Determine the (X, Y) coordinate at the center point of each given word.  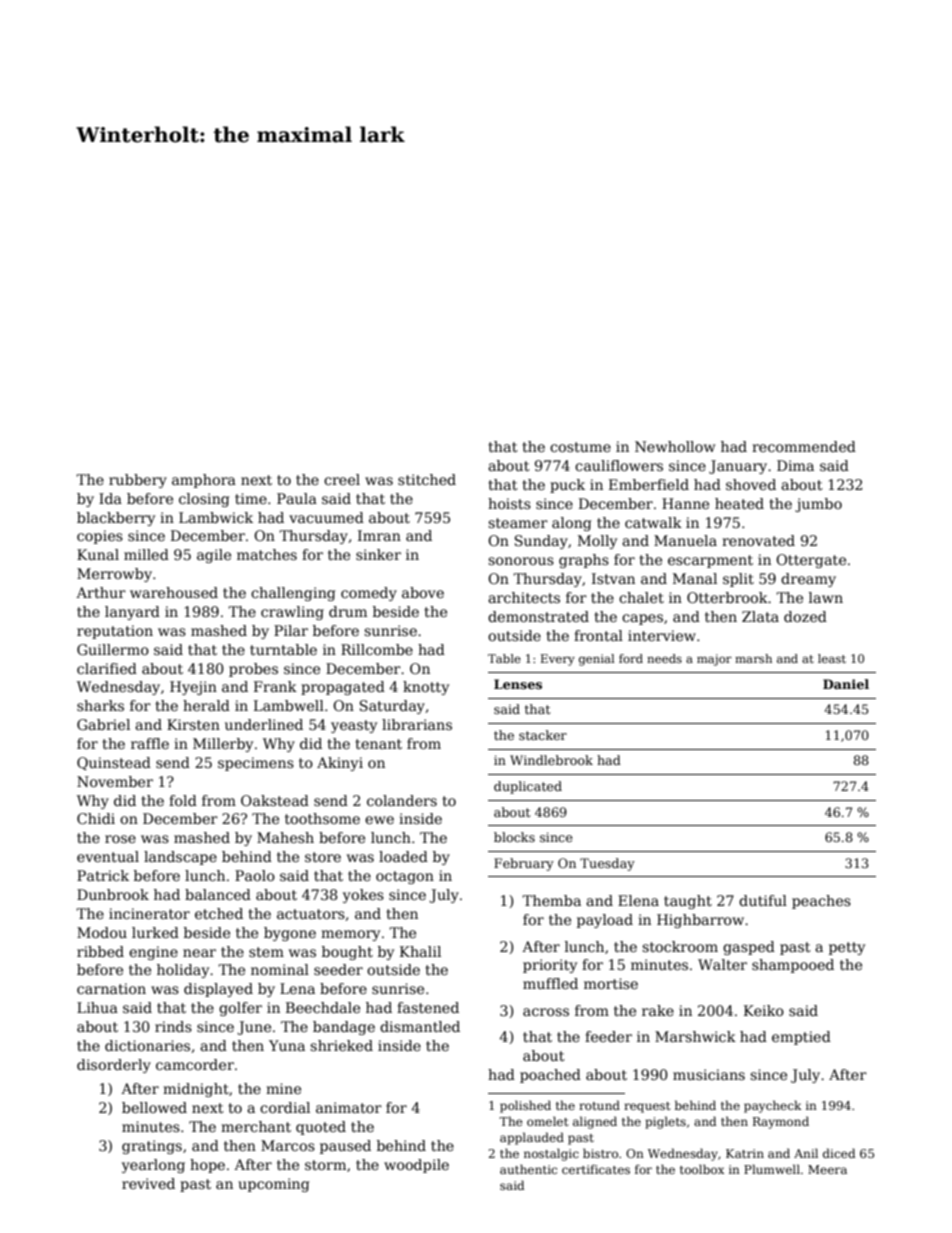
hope (207, 1166)
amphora (204, 481)
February (524, 864)
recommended (804, 446)
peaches (821, 902)
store (323, 857)
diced (839, 1153)
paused (345, 1147)
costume (580, 447)
